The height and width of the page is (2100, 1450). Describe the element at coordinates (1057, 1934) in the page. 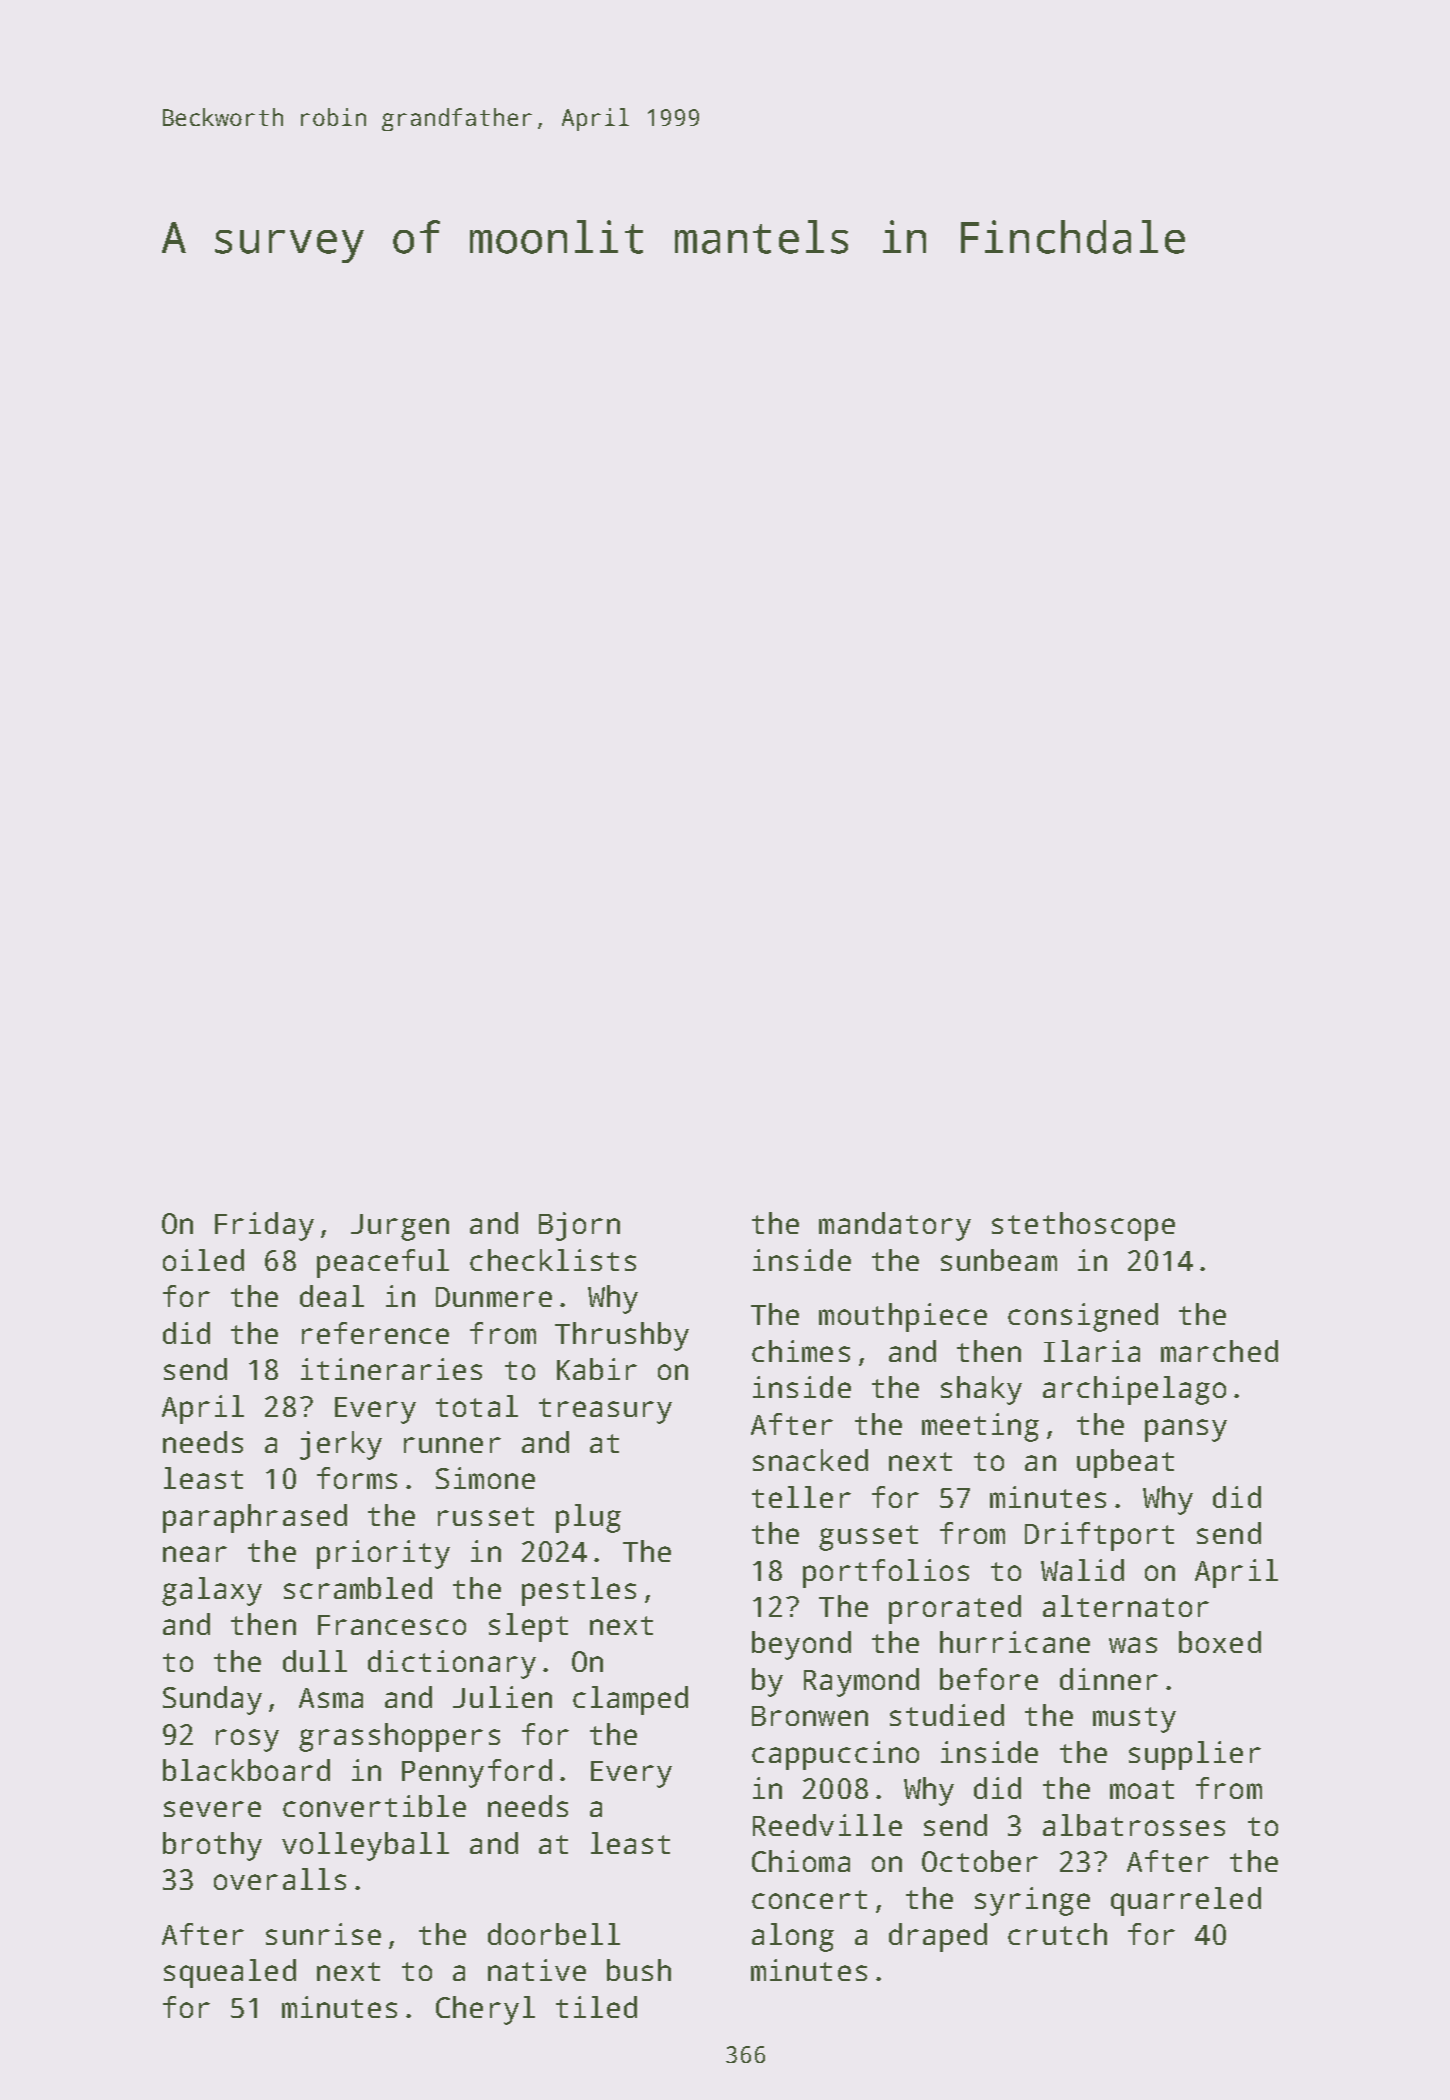

I see `crutch` at that location.
